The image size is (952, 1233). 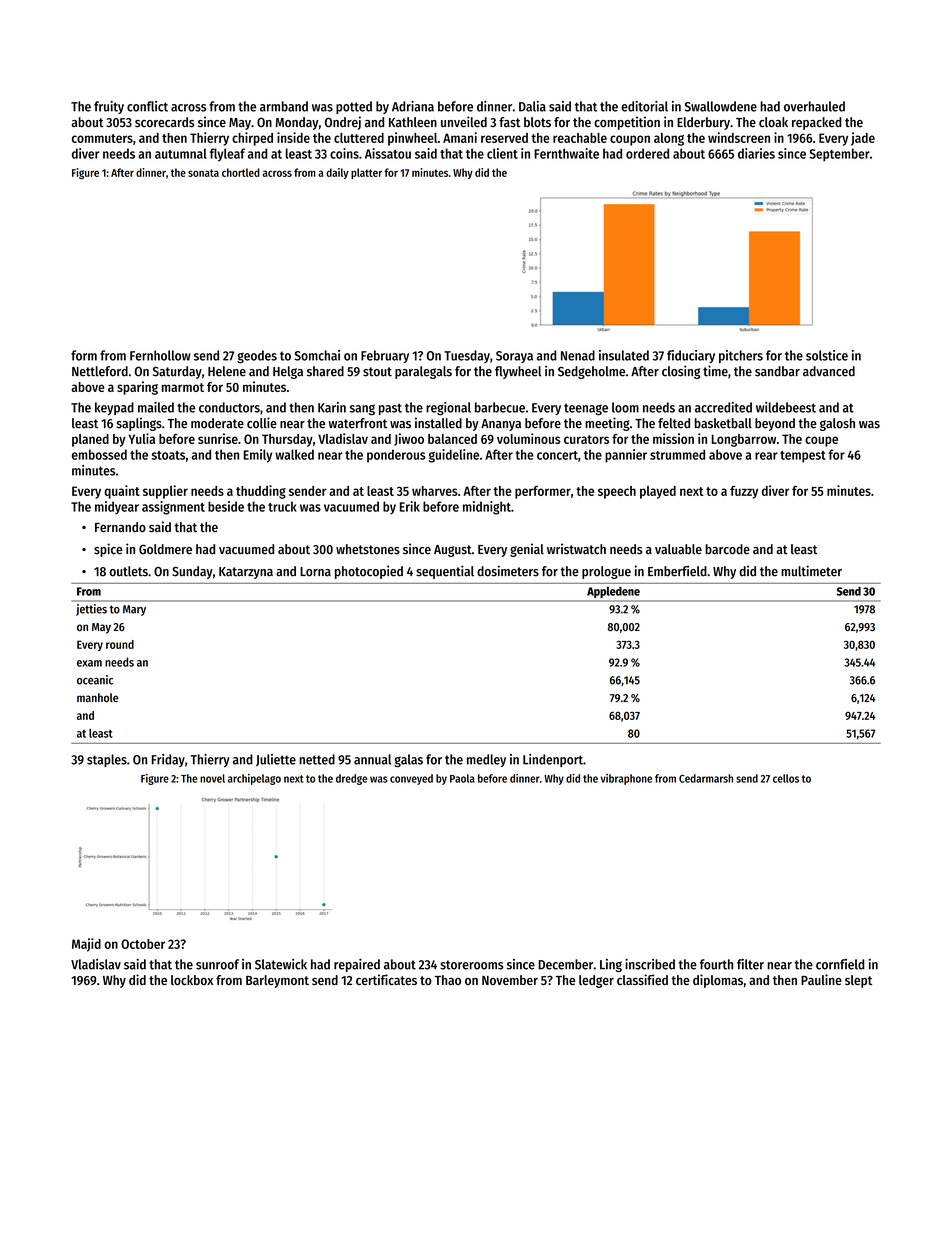 What do you see at coordinates (814, 106) in the page?
I see `overhauled` at bounding box center [814, 106].
